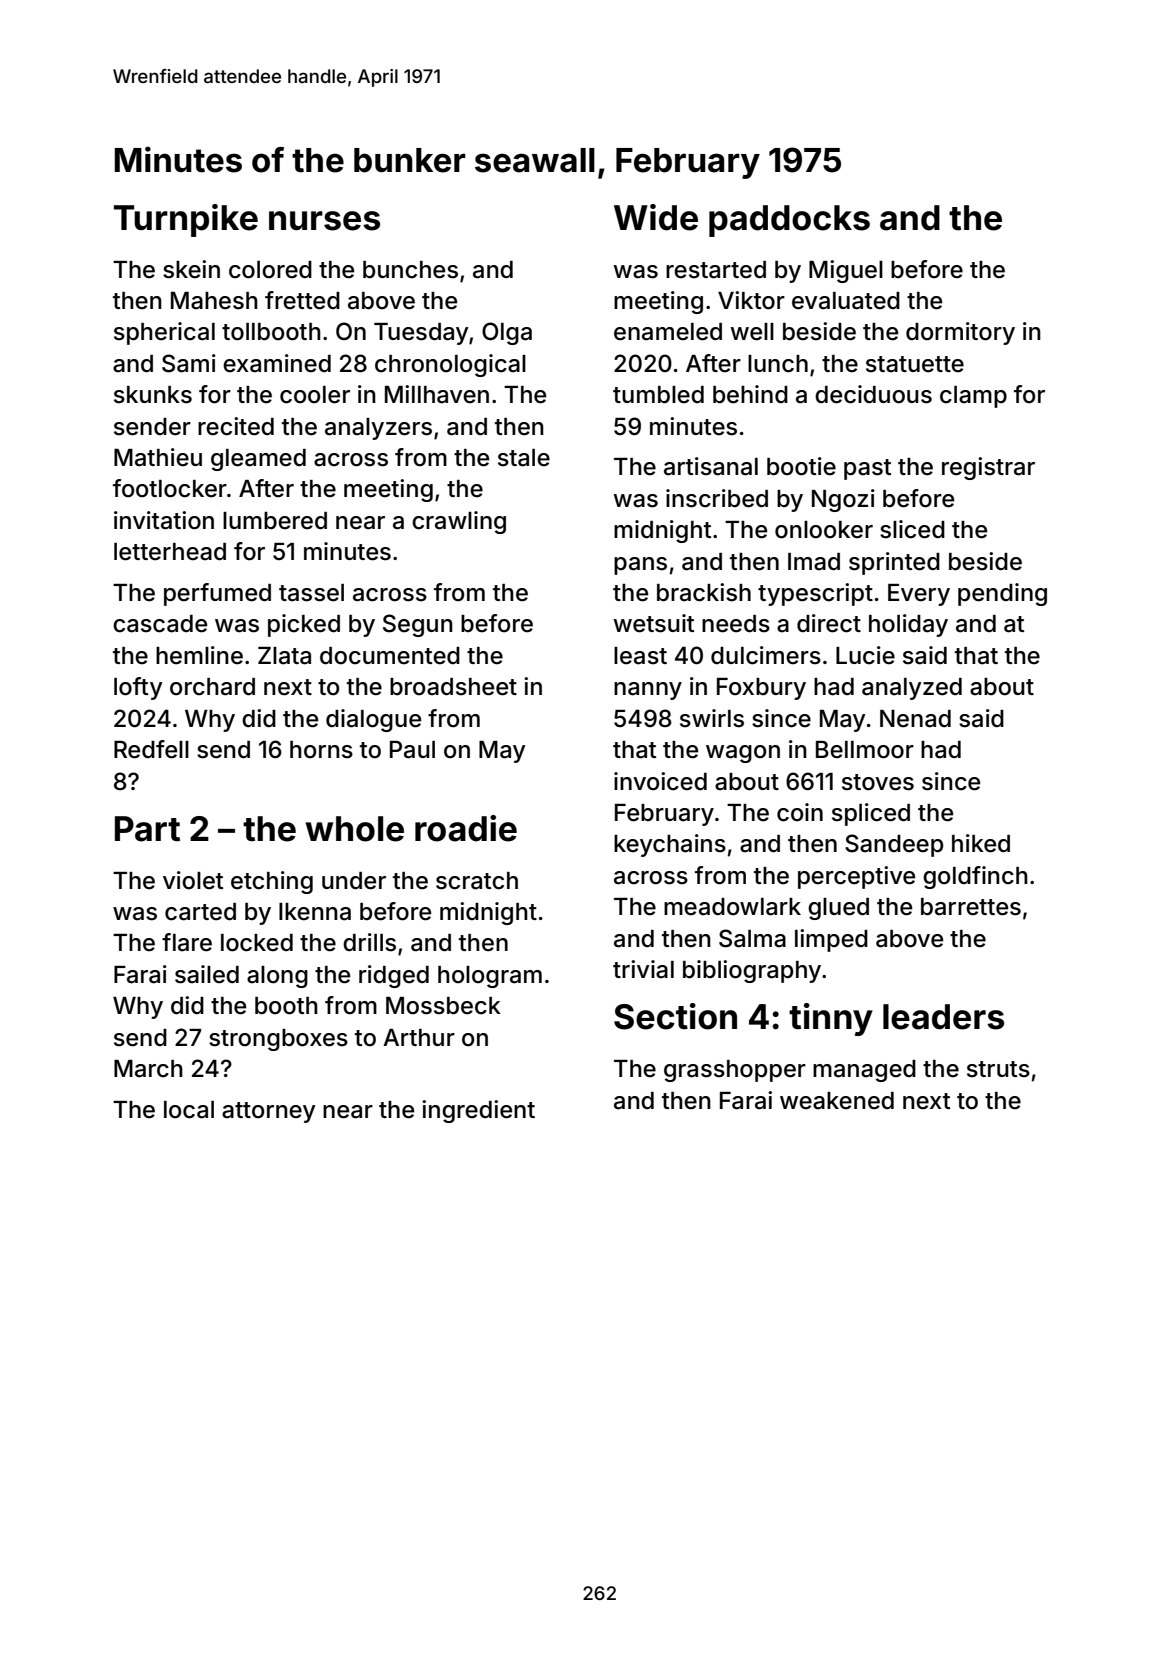 The height and width of the page is (1654, 1165). I want to click on leaders, so click(943, 1017).
